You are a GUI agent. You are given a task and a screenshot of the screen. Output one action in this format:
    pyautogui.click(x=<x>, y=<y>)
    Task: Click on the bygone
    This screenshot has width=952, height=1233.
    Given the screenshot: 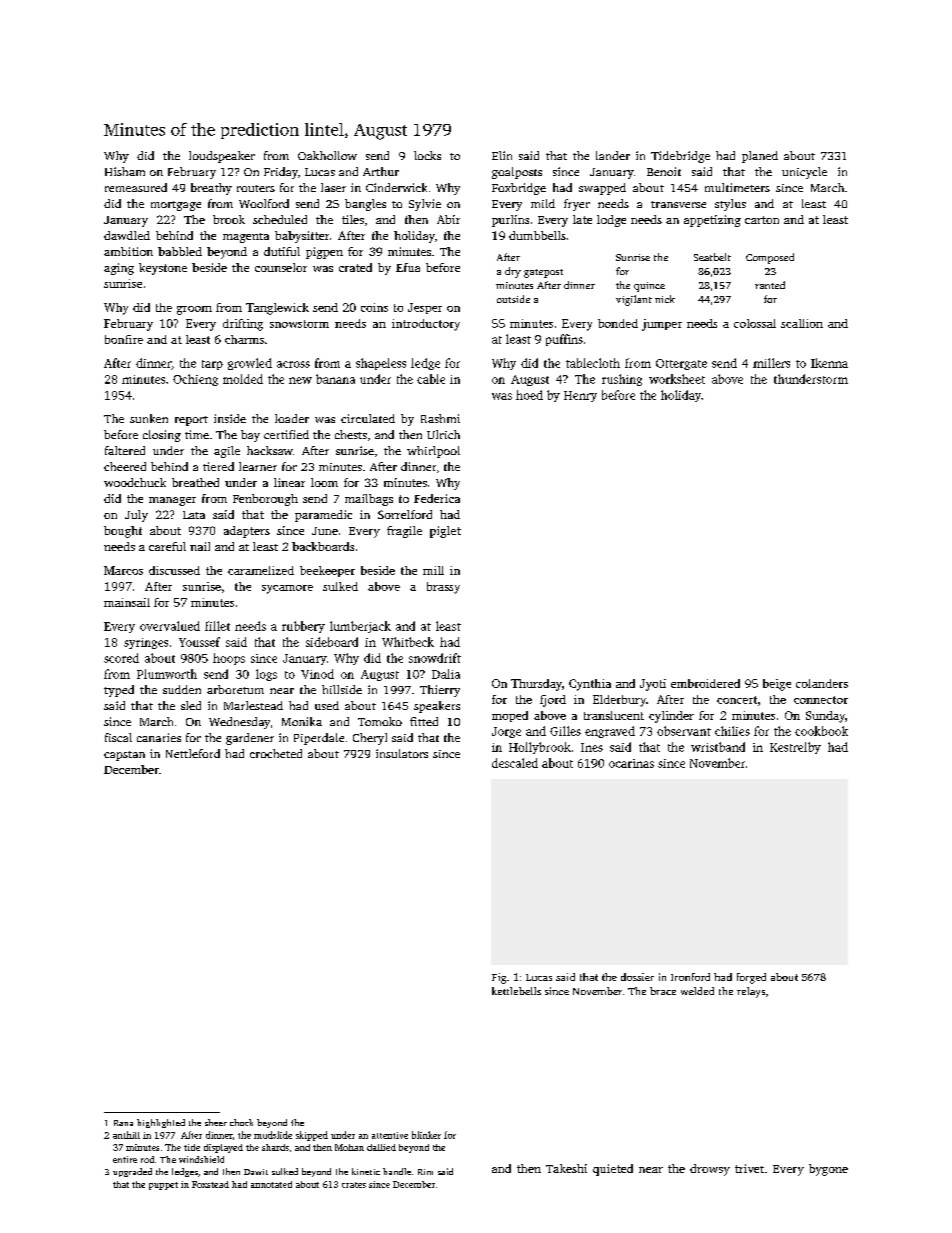 What is the action you would take?
    pyautogui.click(x=828, y=1170)
